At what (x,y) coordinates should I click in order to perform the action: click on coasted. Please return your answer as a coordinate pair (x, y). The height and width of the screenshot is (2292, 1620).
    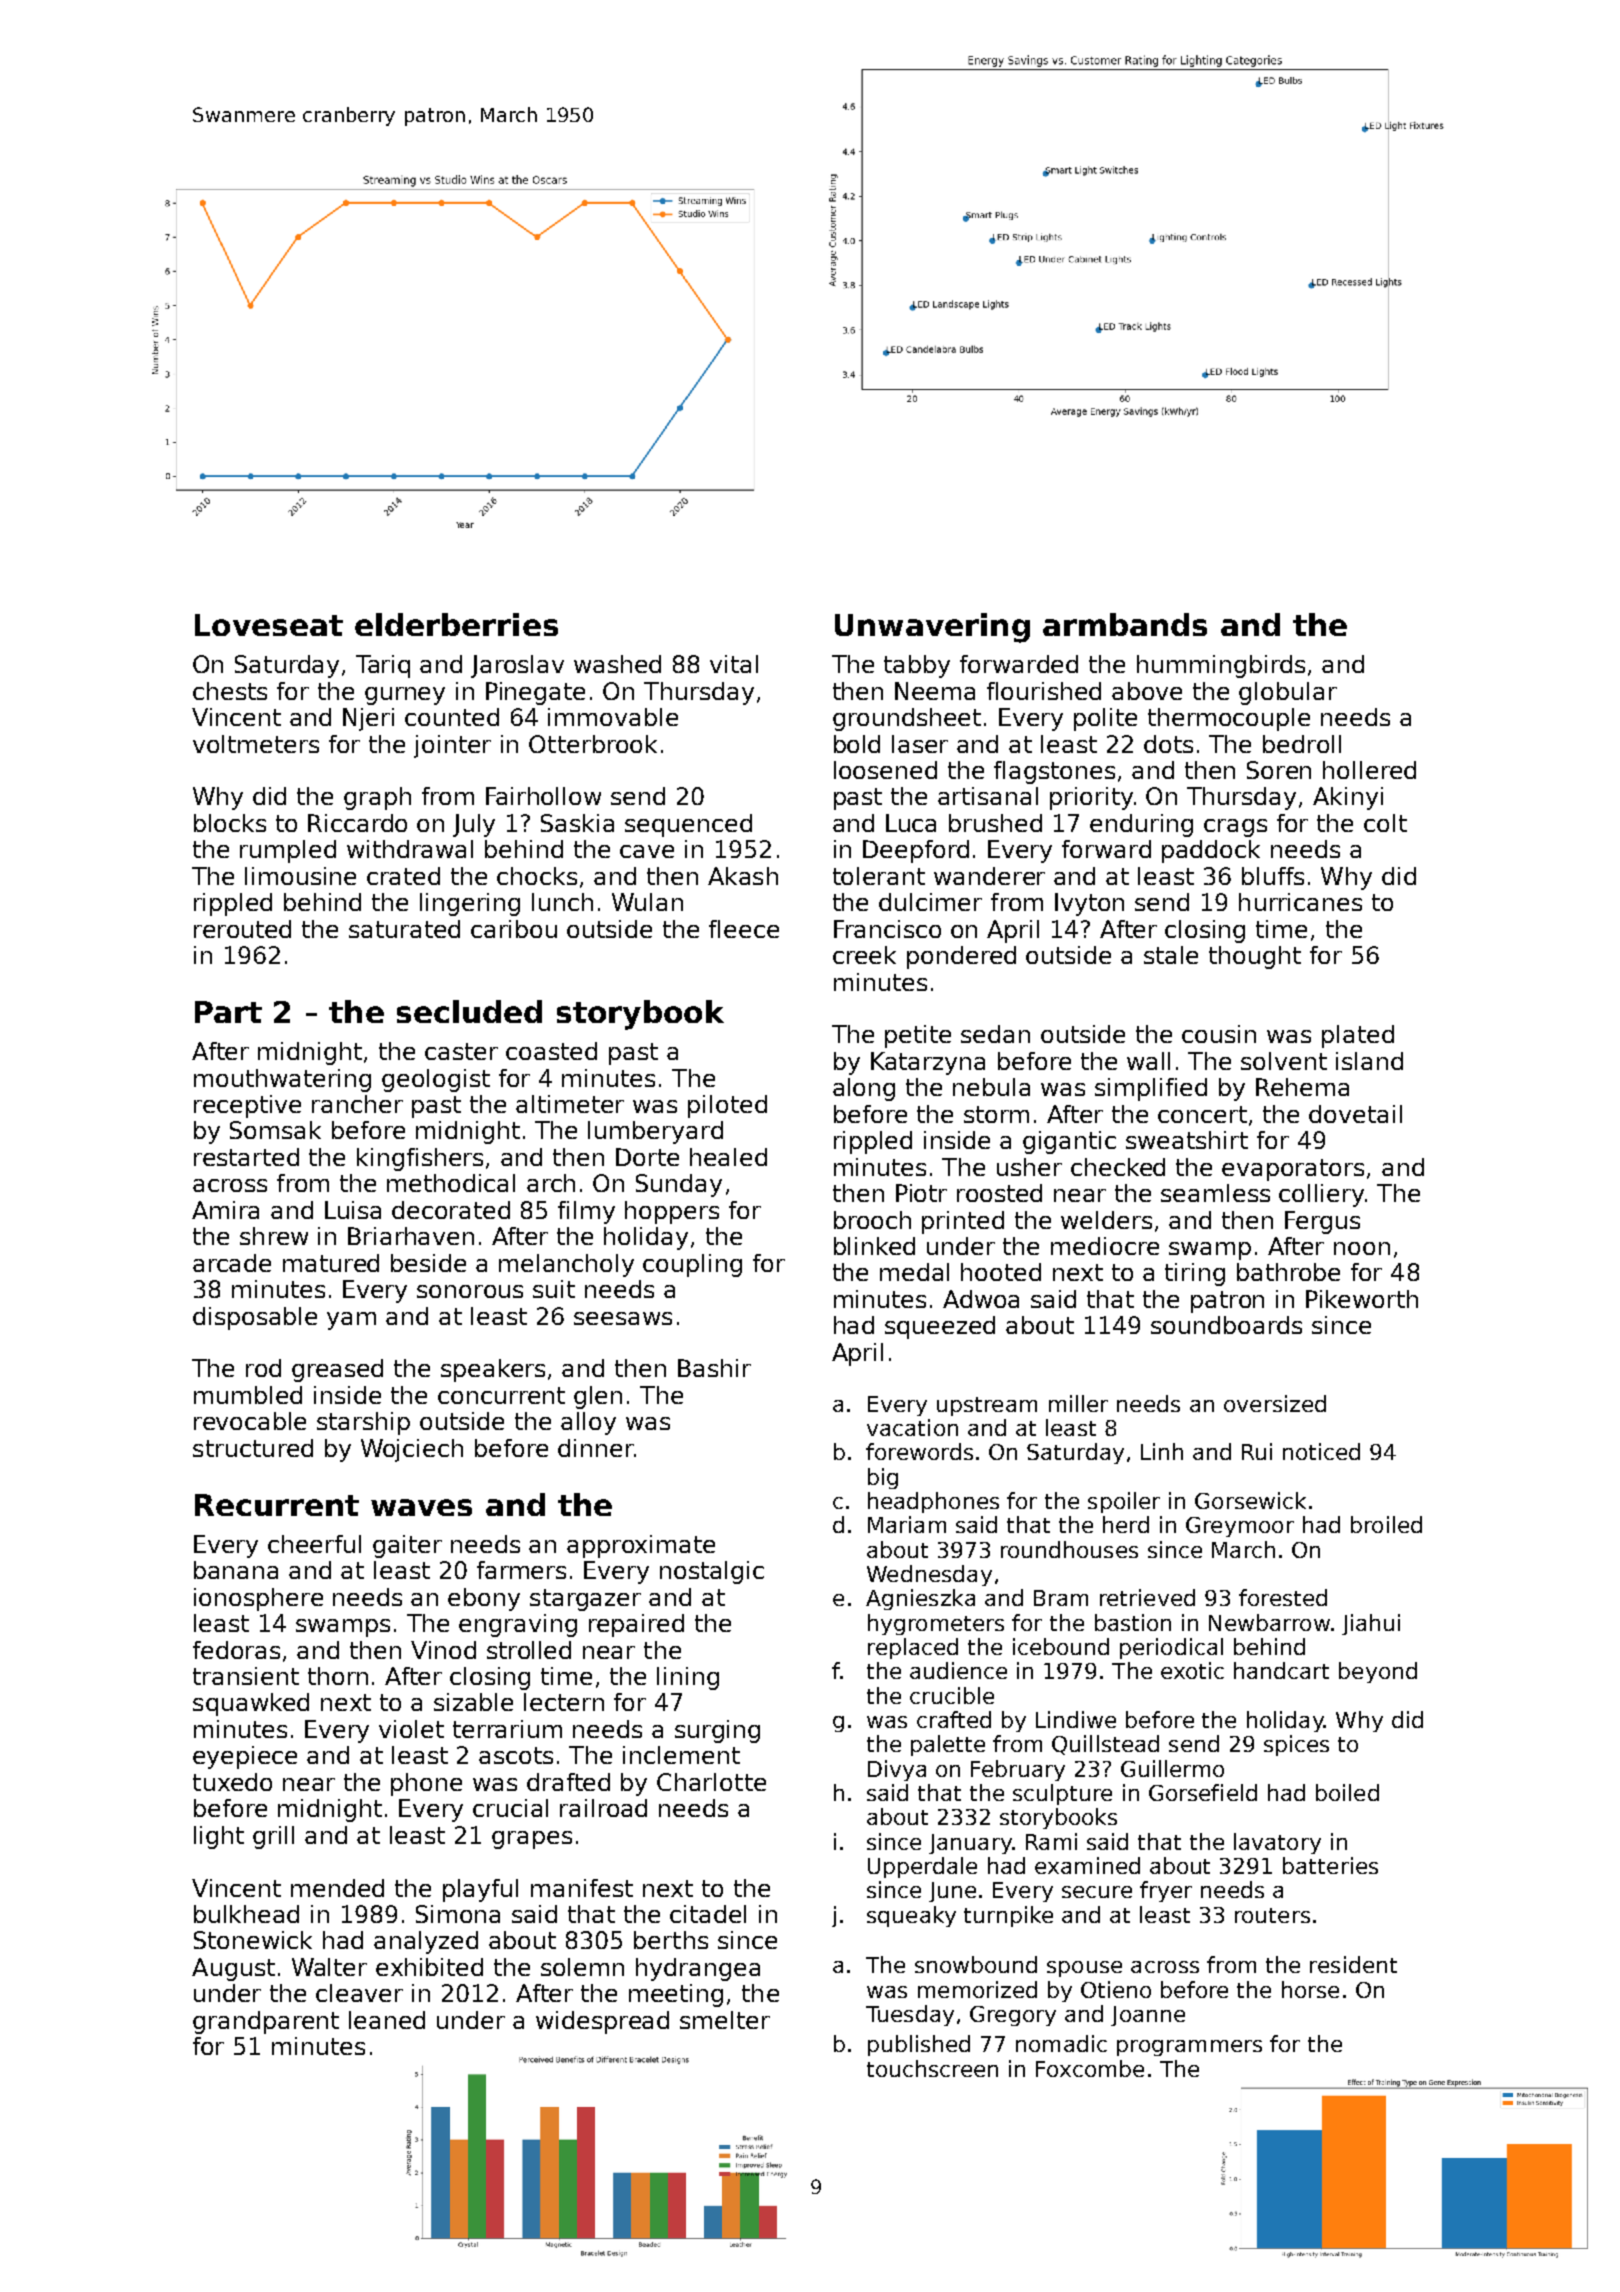
    Looking at the image, I should click on (551, 1051).
